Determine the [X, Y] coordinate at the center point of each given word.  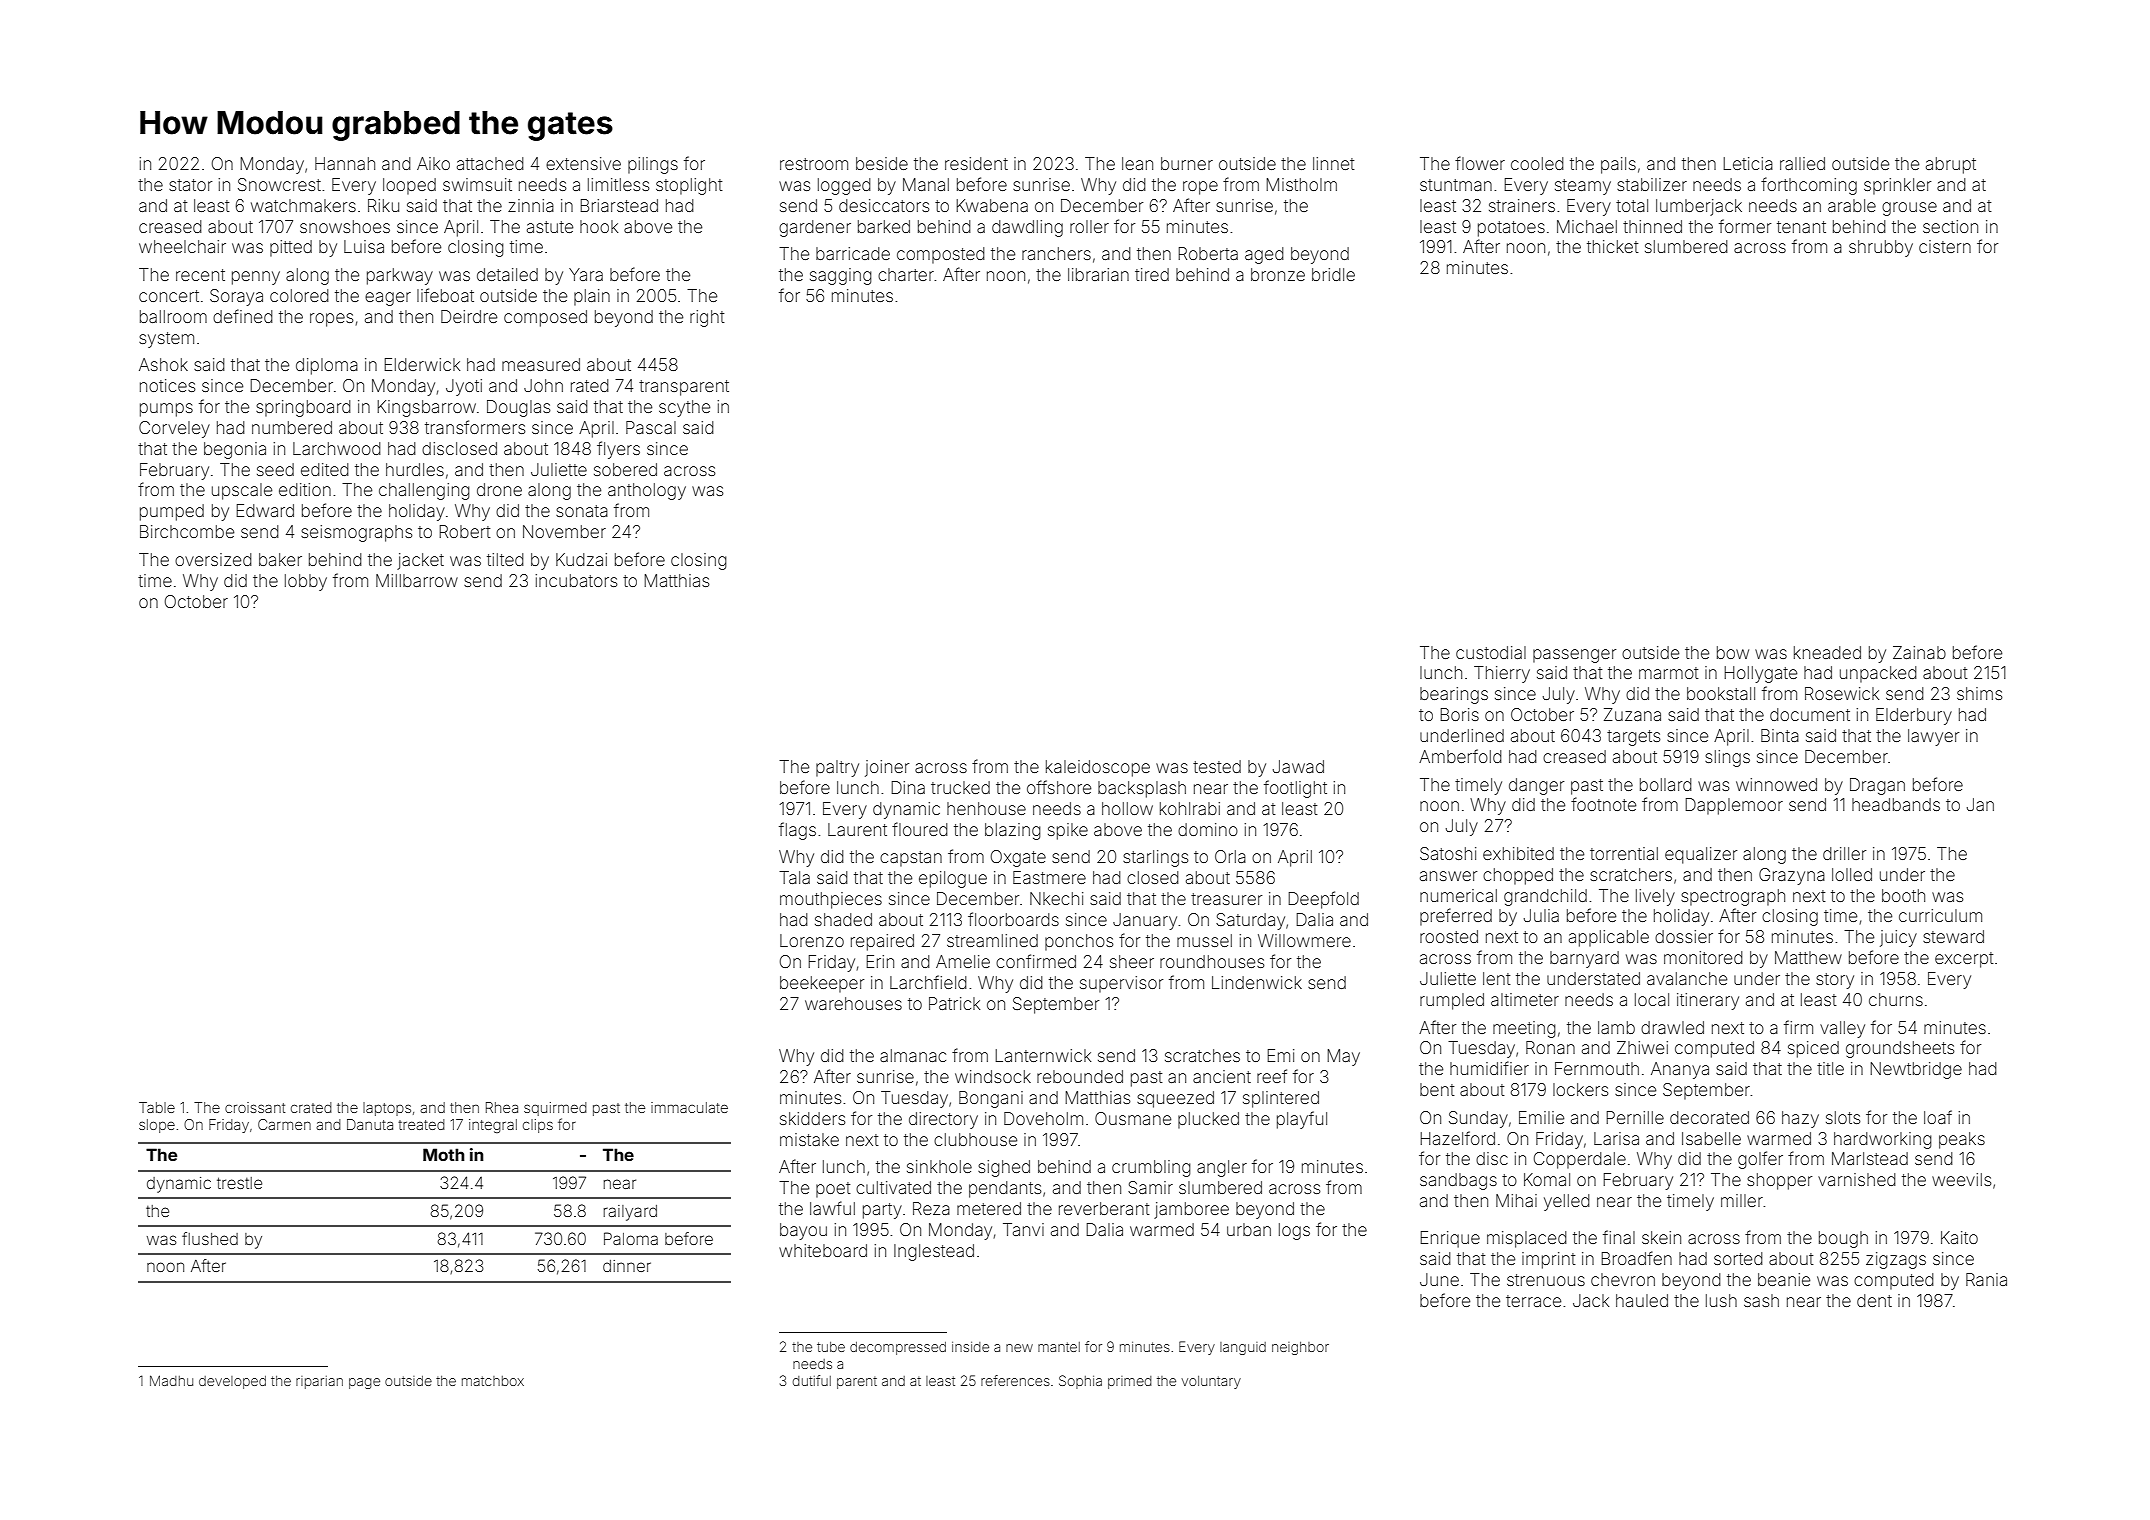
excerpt [1964, 960]
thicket [1613, 246]
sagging [841, 276]
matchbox [493, 1381]
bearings [1454, 695]
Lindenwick [1257, 982]
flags [797, 831]
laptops [387, 1109]
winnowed [1776, 784]
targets [1633, 738]
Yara [586, 274]
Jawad [1298, 766]
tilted [505, 559]
